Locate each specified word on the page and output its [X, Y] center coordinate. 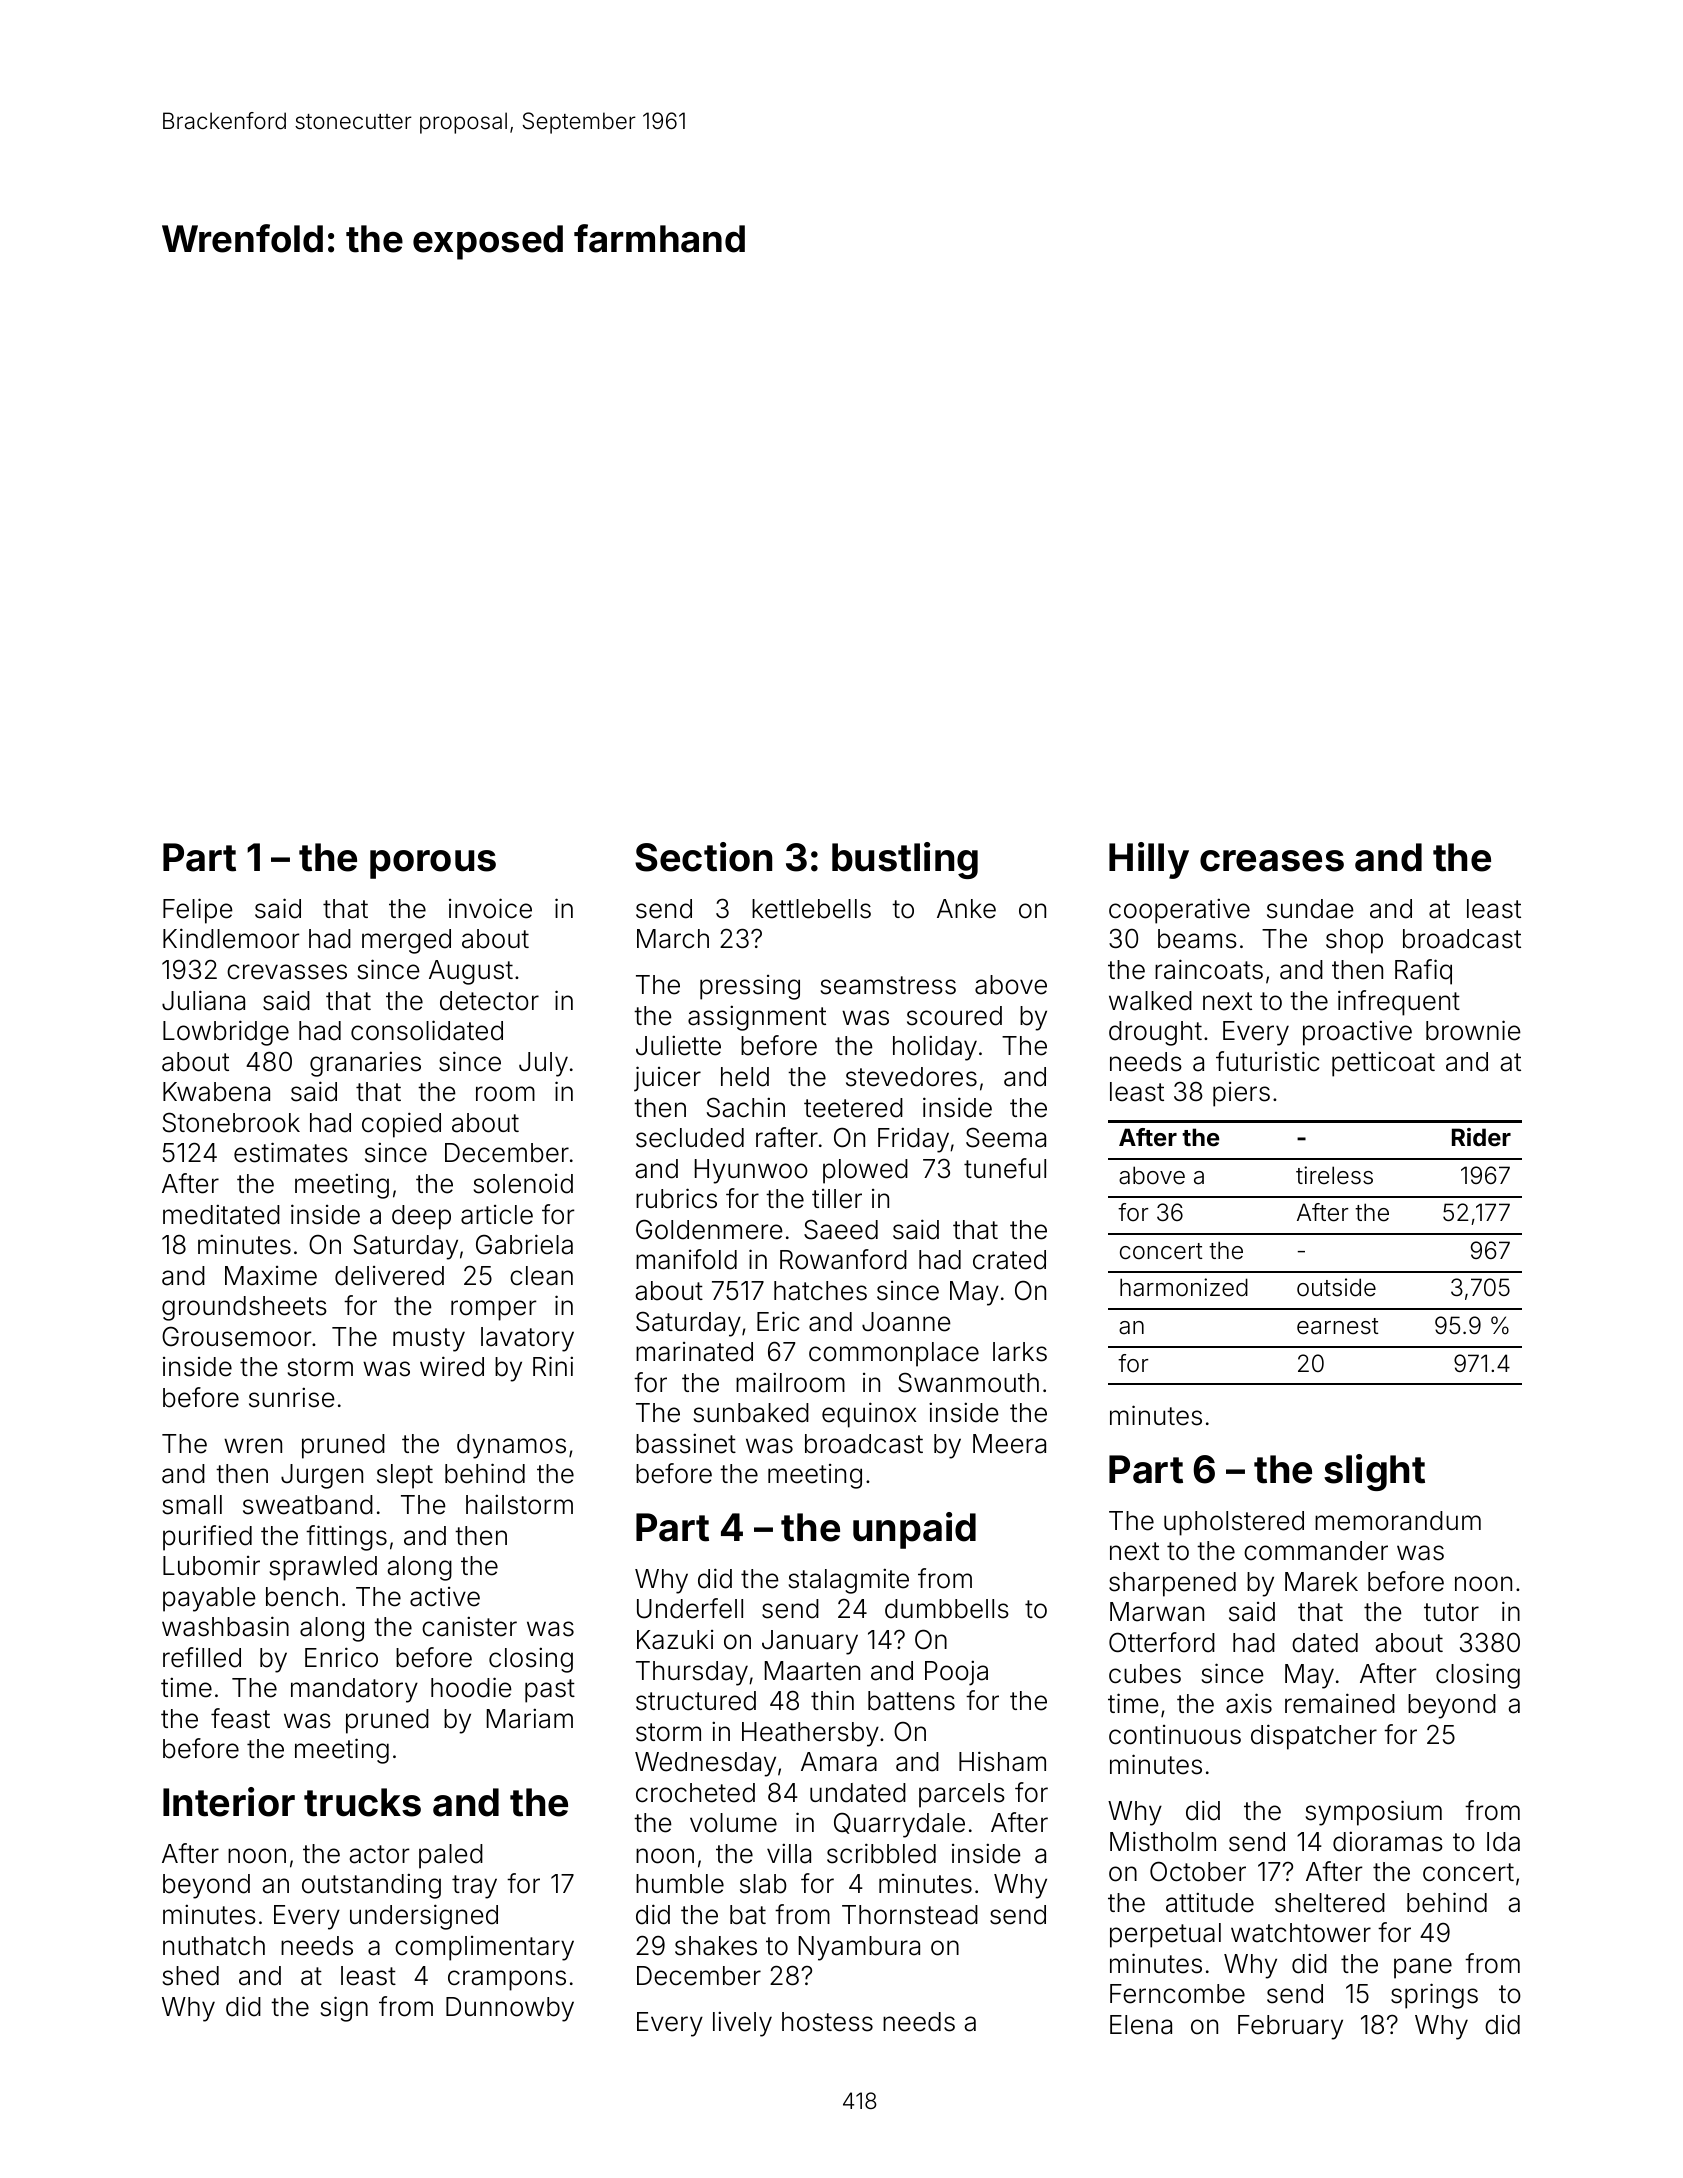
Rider [1481, 1137]
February [1290, 2027]
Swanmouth [968, 1382]
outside [1336, 1287]
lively [742, 2024]
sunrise [292, 1397]
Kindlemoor [231, 938]
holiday [935, 1048]
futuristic [1267, 1061]
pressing [750, 987]
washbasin [225, 1626]
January [810, 1642]
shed [191, 1976]
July [543, 1064]
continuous [1175, 1735]
